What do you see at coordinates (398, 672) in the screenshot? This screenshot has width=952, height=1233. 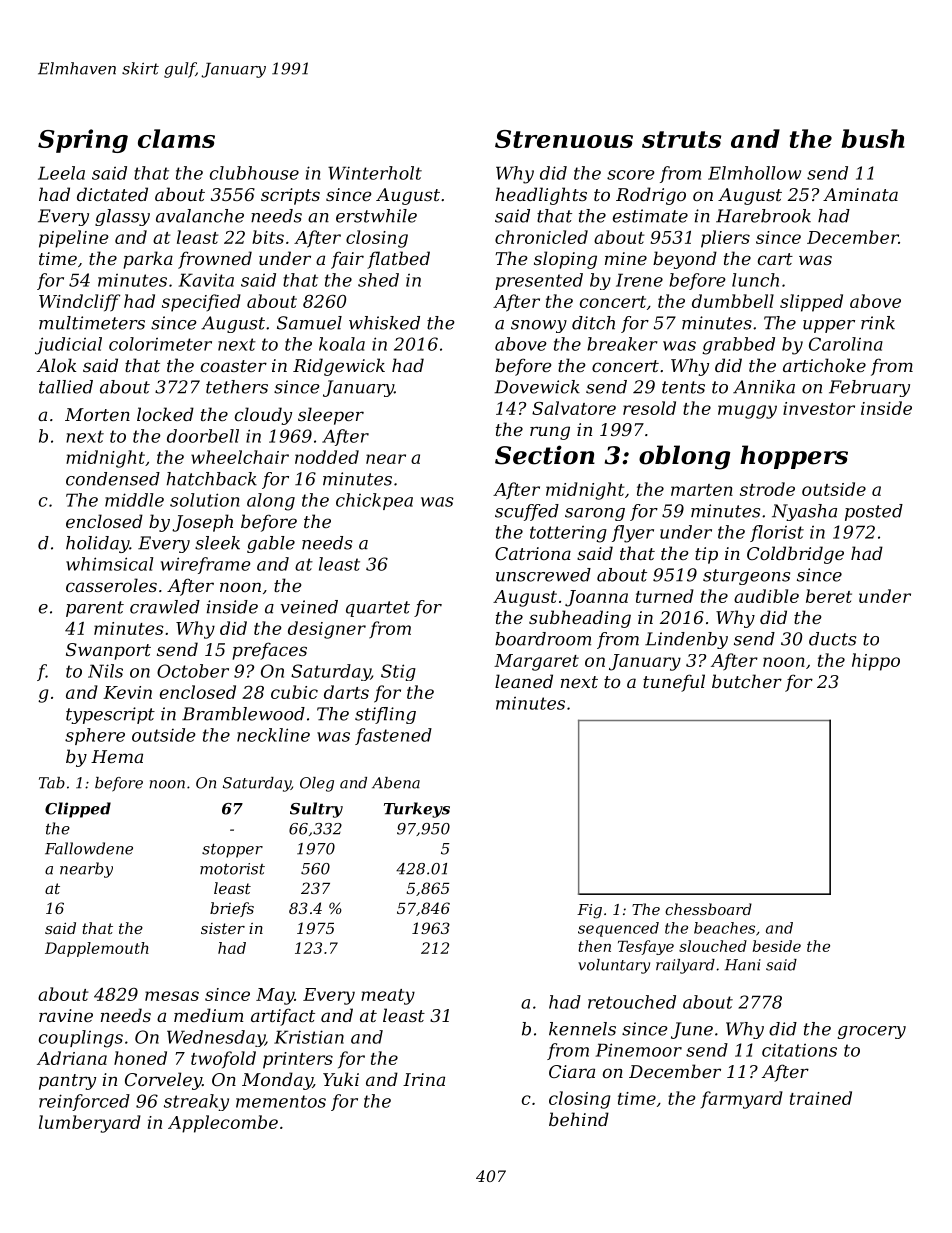 I see `Stig` at bounding box center [398, 672].
